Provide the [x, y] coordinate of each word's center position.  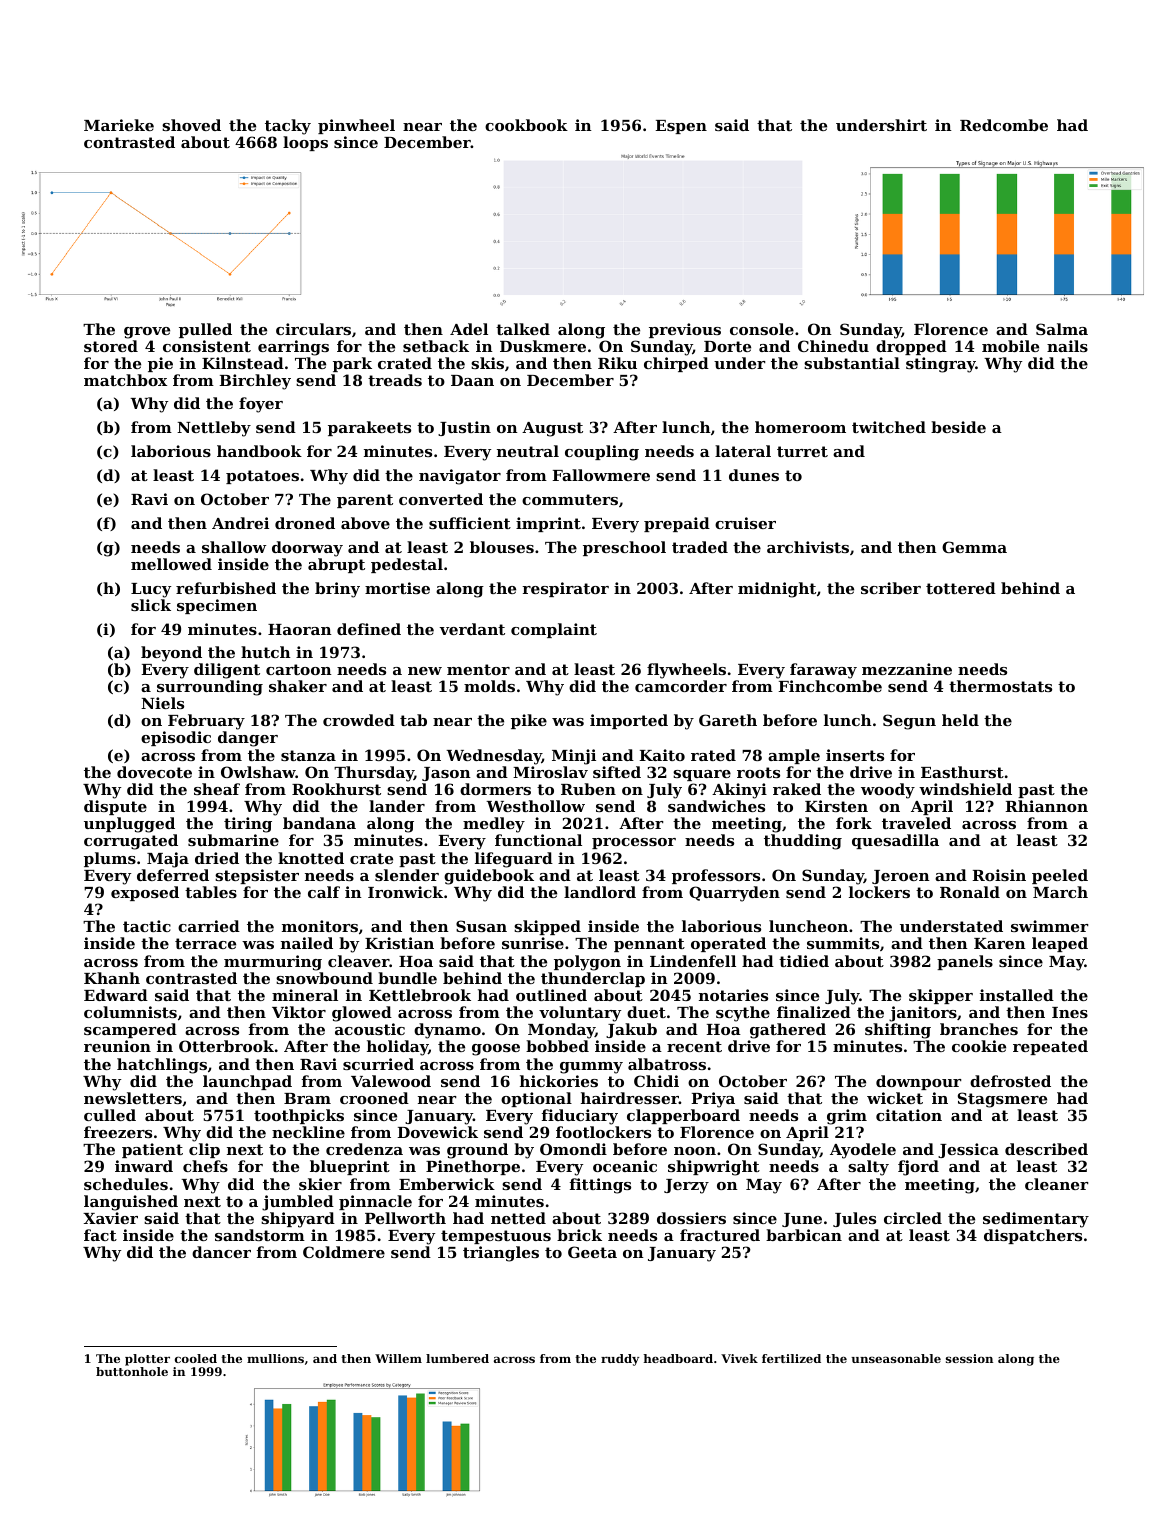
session [969, 1358]
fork [854, 823]
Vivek [739, 1358]
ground [477, 1151]
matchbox [125, 380]
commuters [570, 499]
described [1046, 1149]
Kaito [662, 755]
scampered [130, 1030]
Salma [1062, 329]
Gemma [974, 547]
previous [685, 330]
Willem [398, 1358]
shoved [191, 125]
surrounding [210, 688]
